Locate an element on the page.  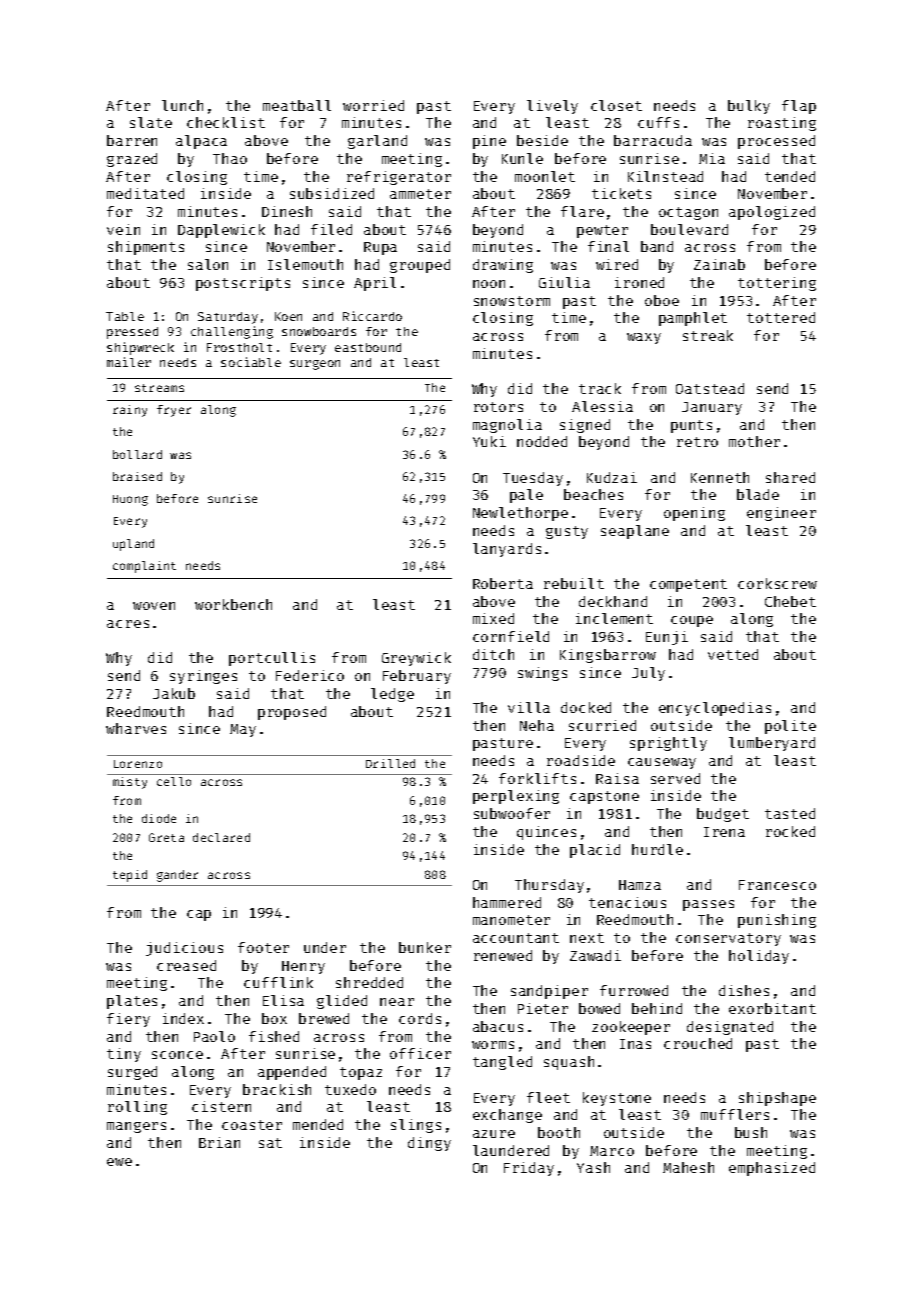
flap is located at coordinates (799, 107).
